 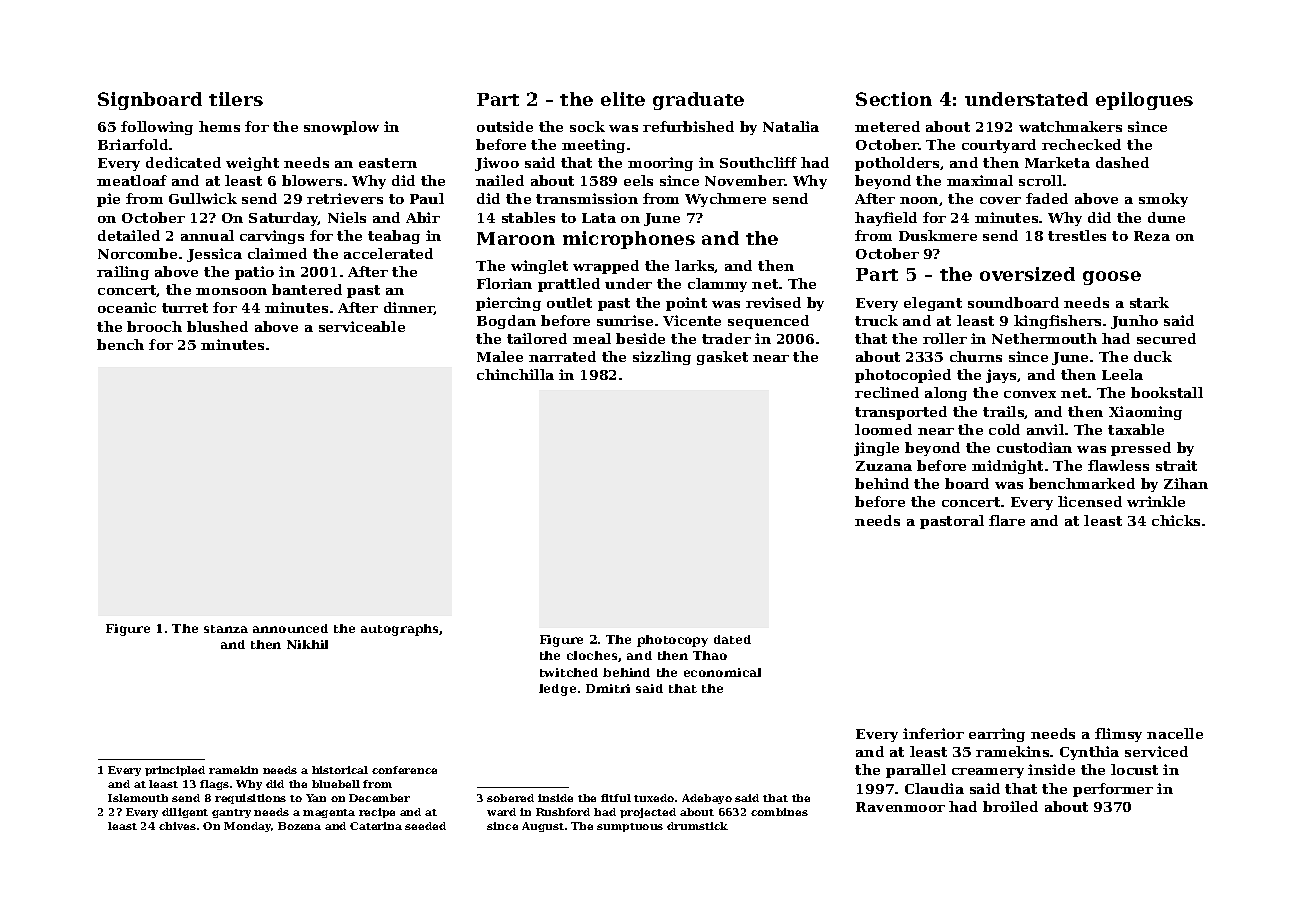 I want to click on refurbished, so click(x=688, y=126).
